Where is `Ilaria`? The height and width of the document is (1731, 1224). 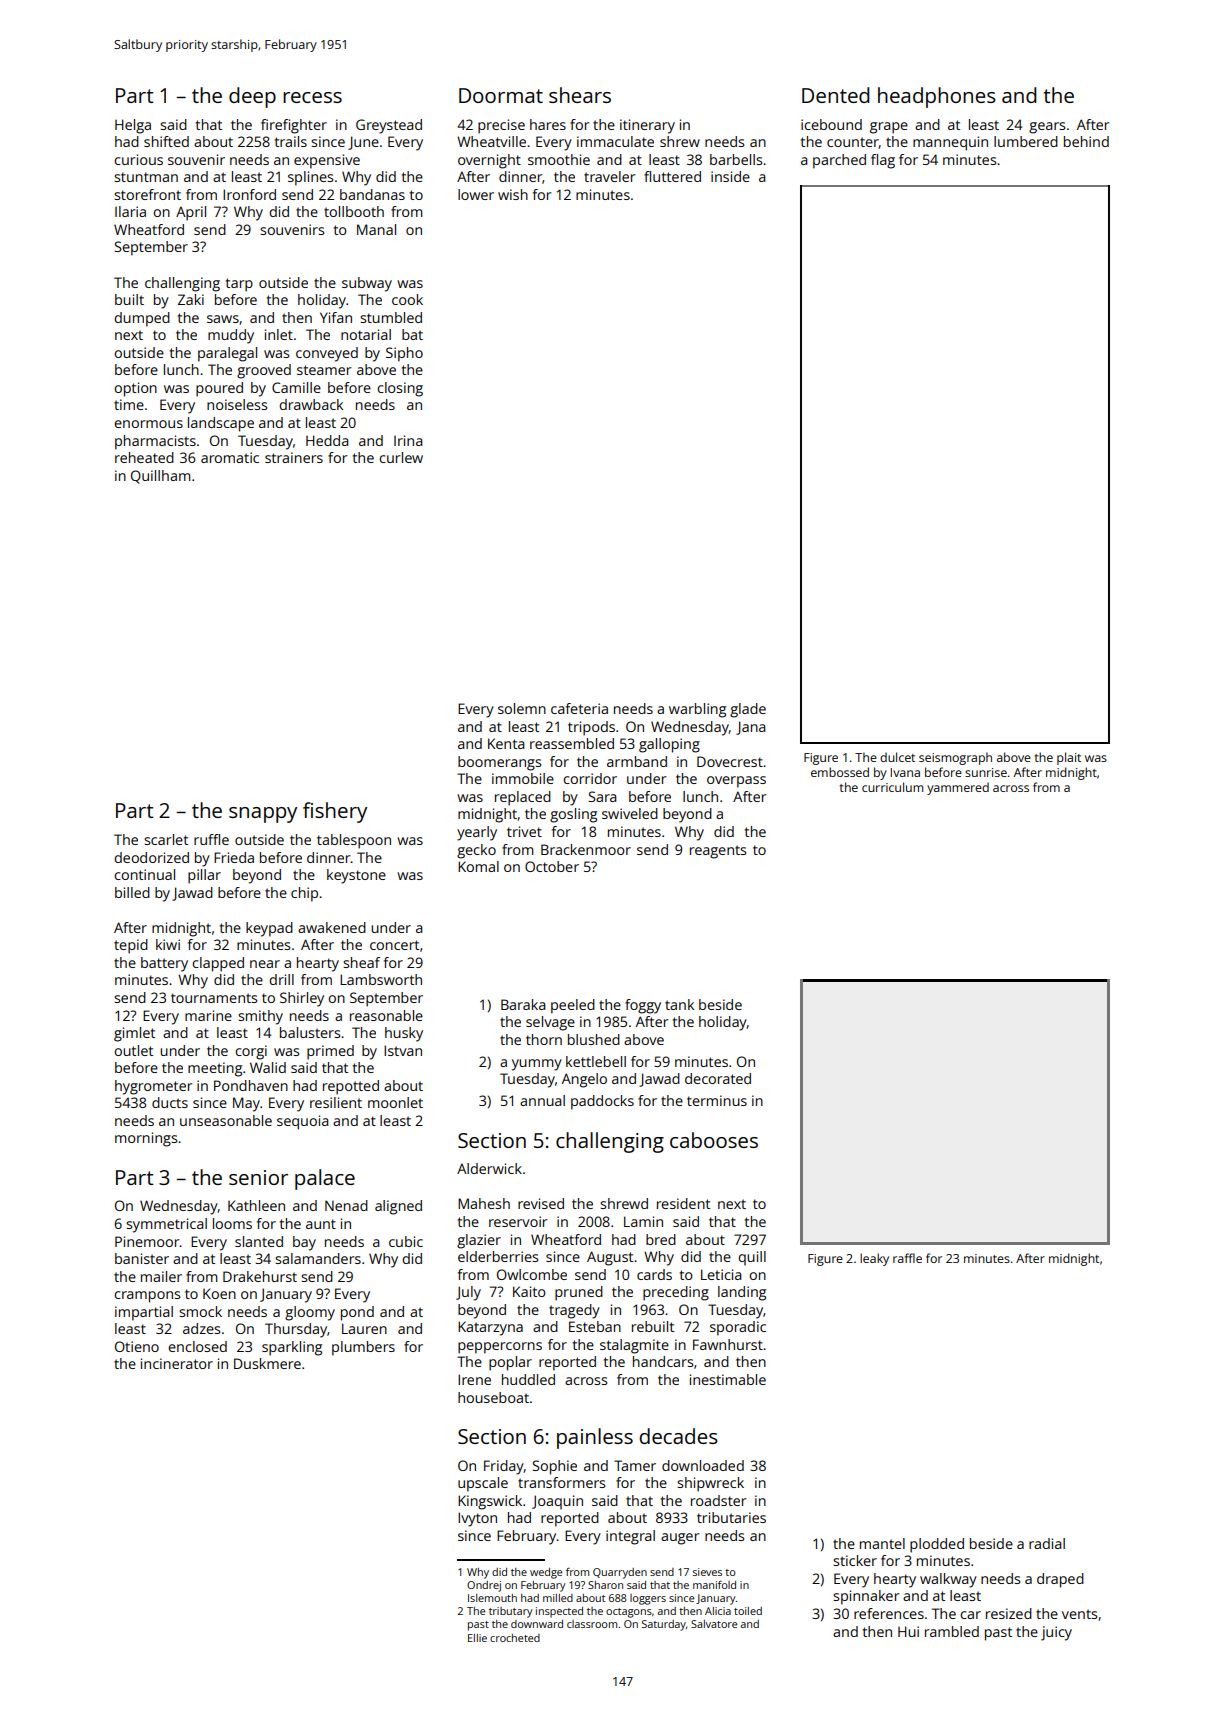
Ilaria is located at coordinates (130, 211).
